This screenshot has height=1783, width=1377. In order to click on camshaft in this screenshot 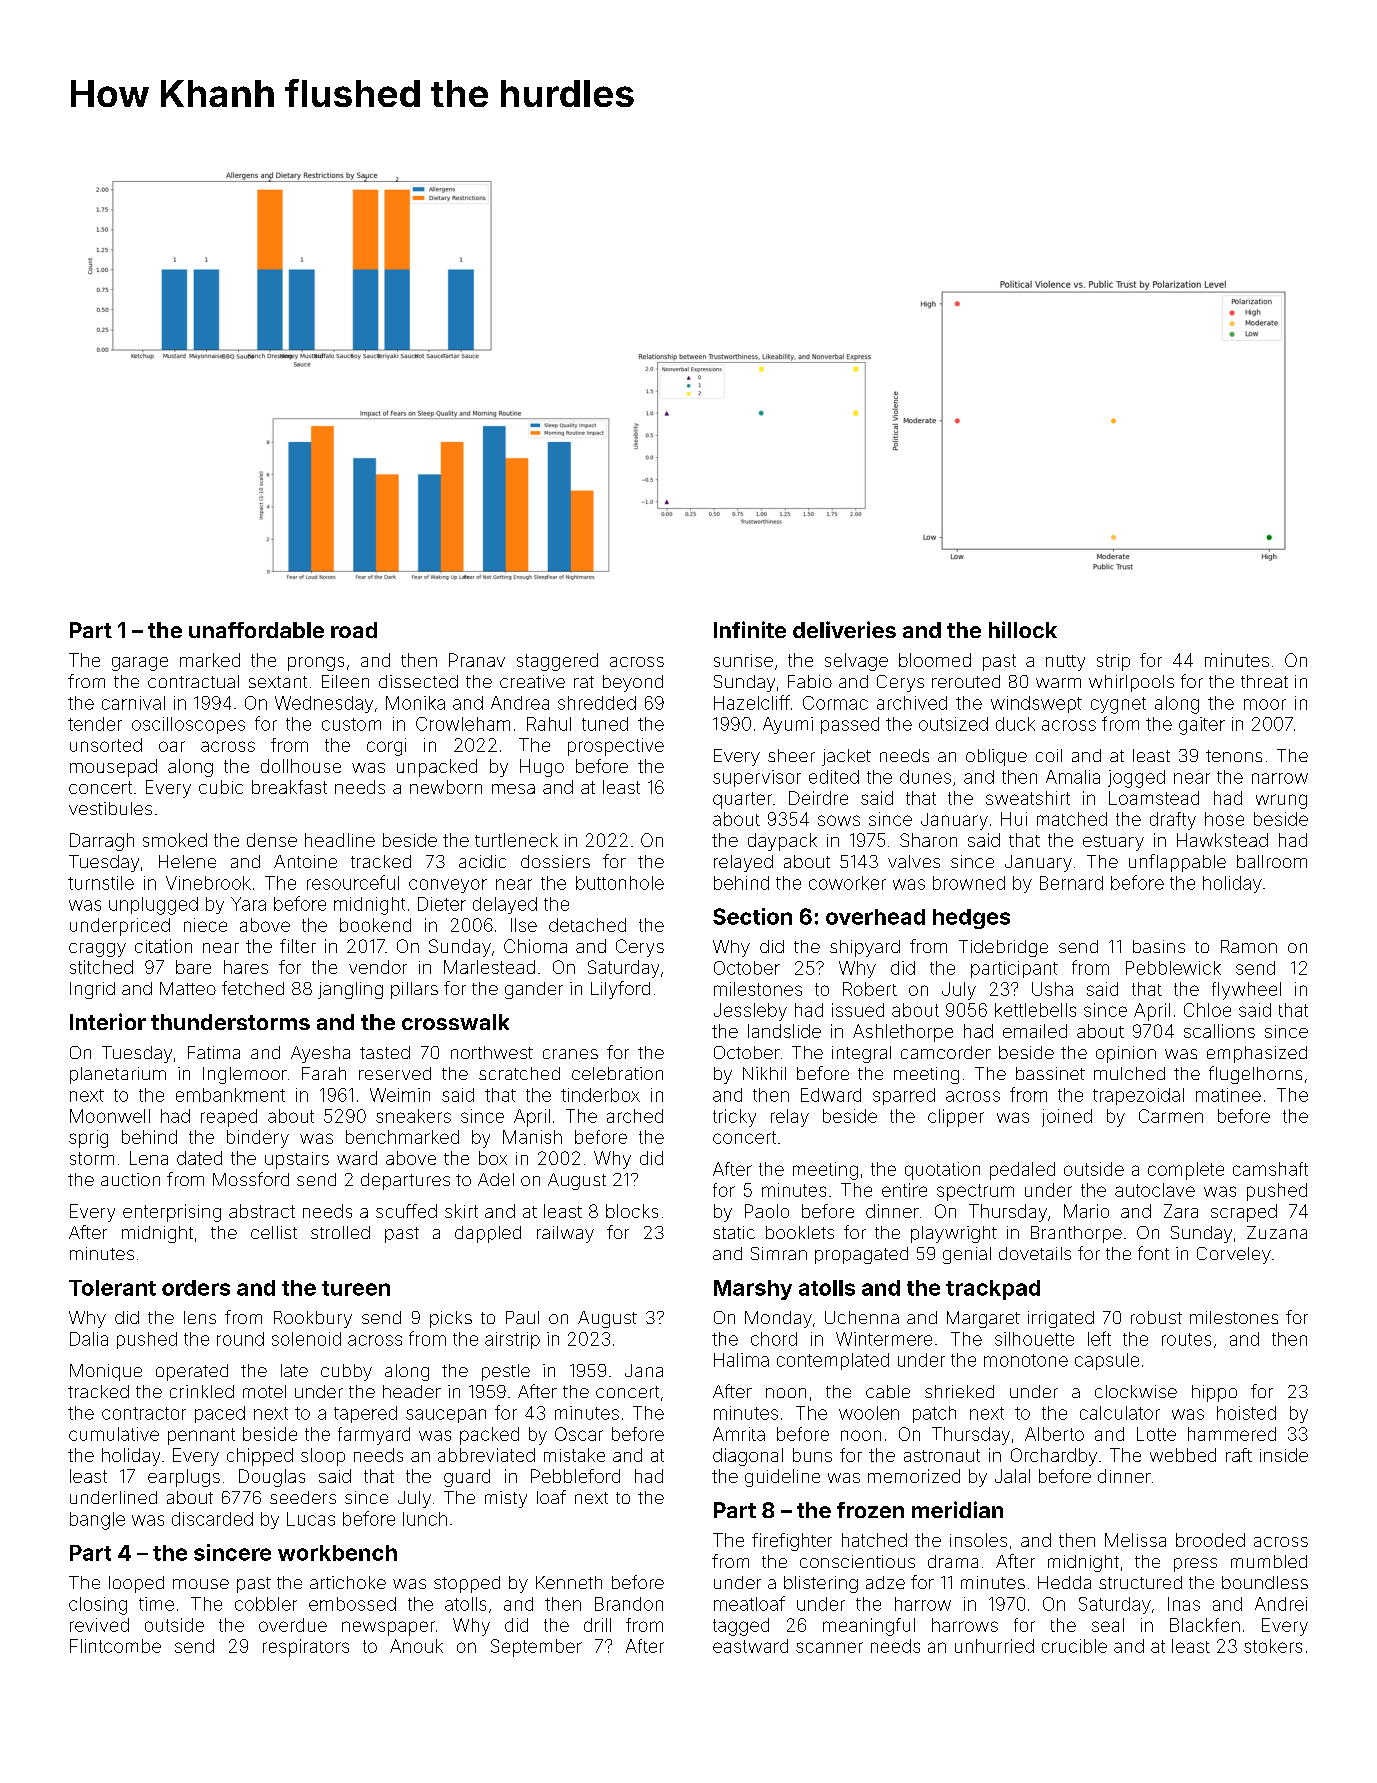, I will do `click(1270, 1169)`.
